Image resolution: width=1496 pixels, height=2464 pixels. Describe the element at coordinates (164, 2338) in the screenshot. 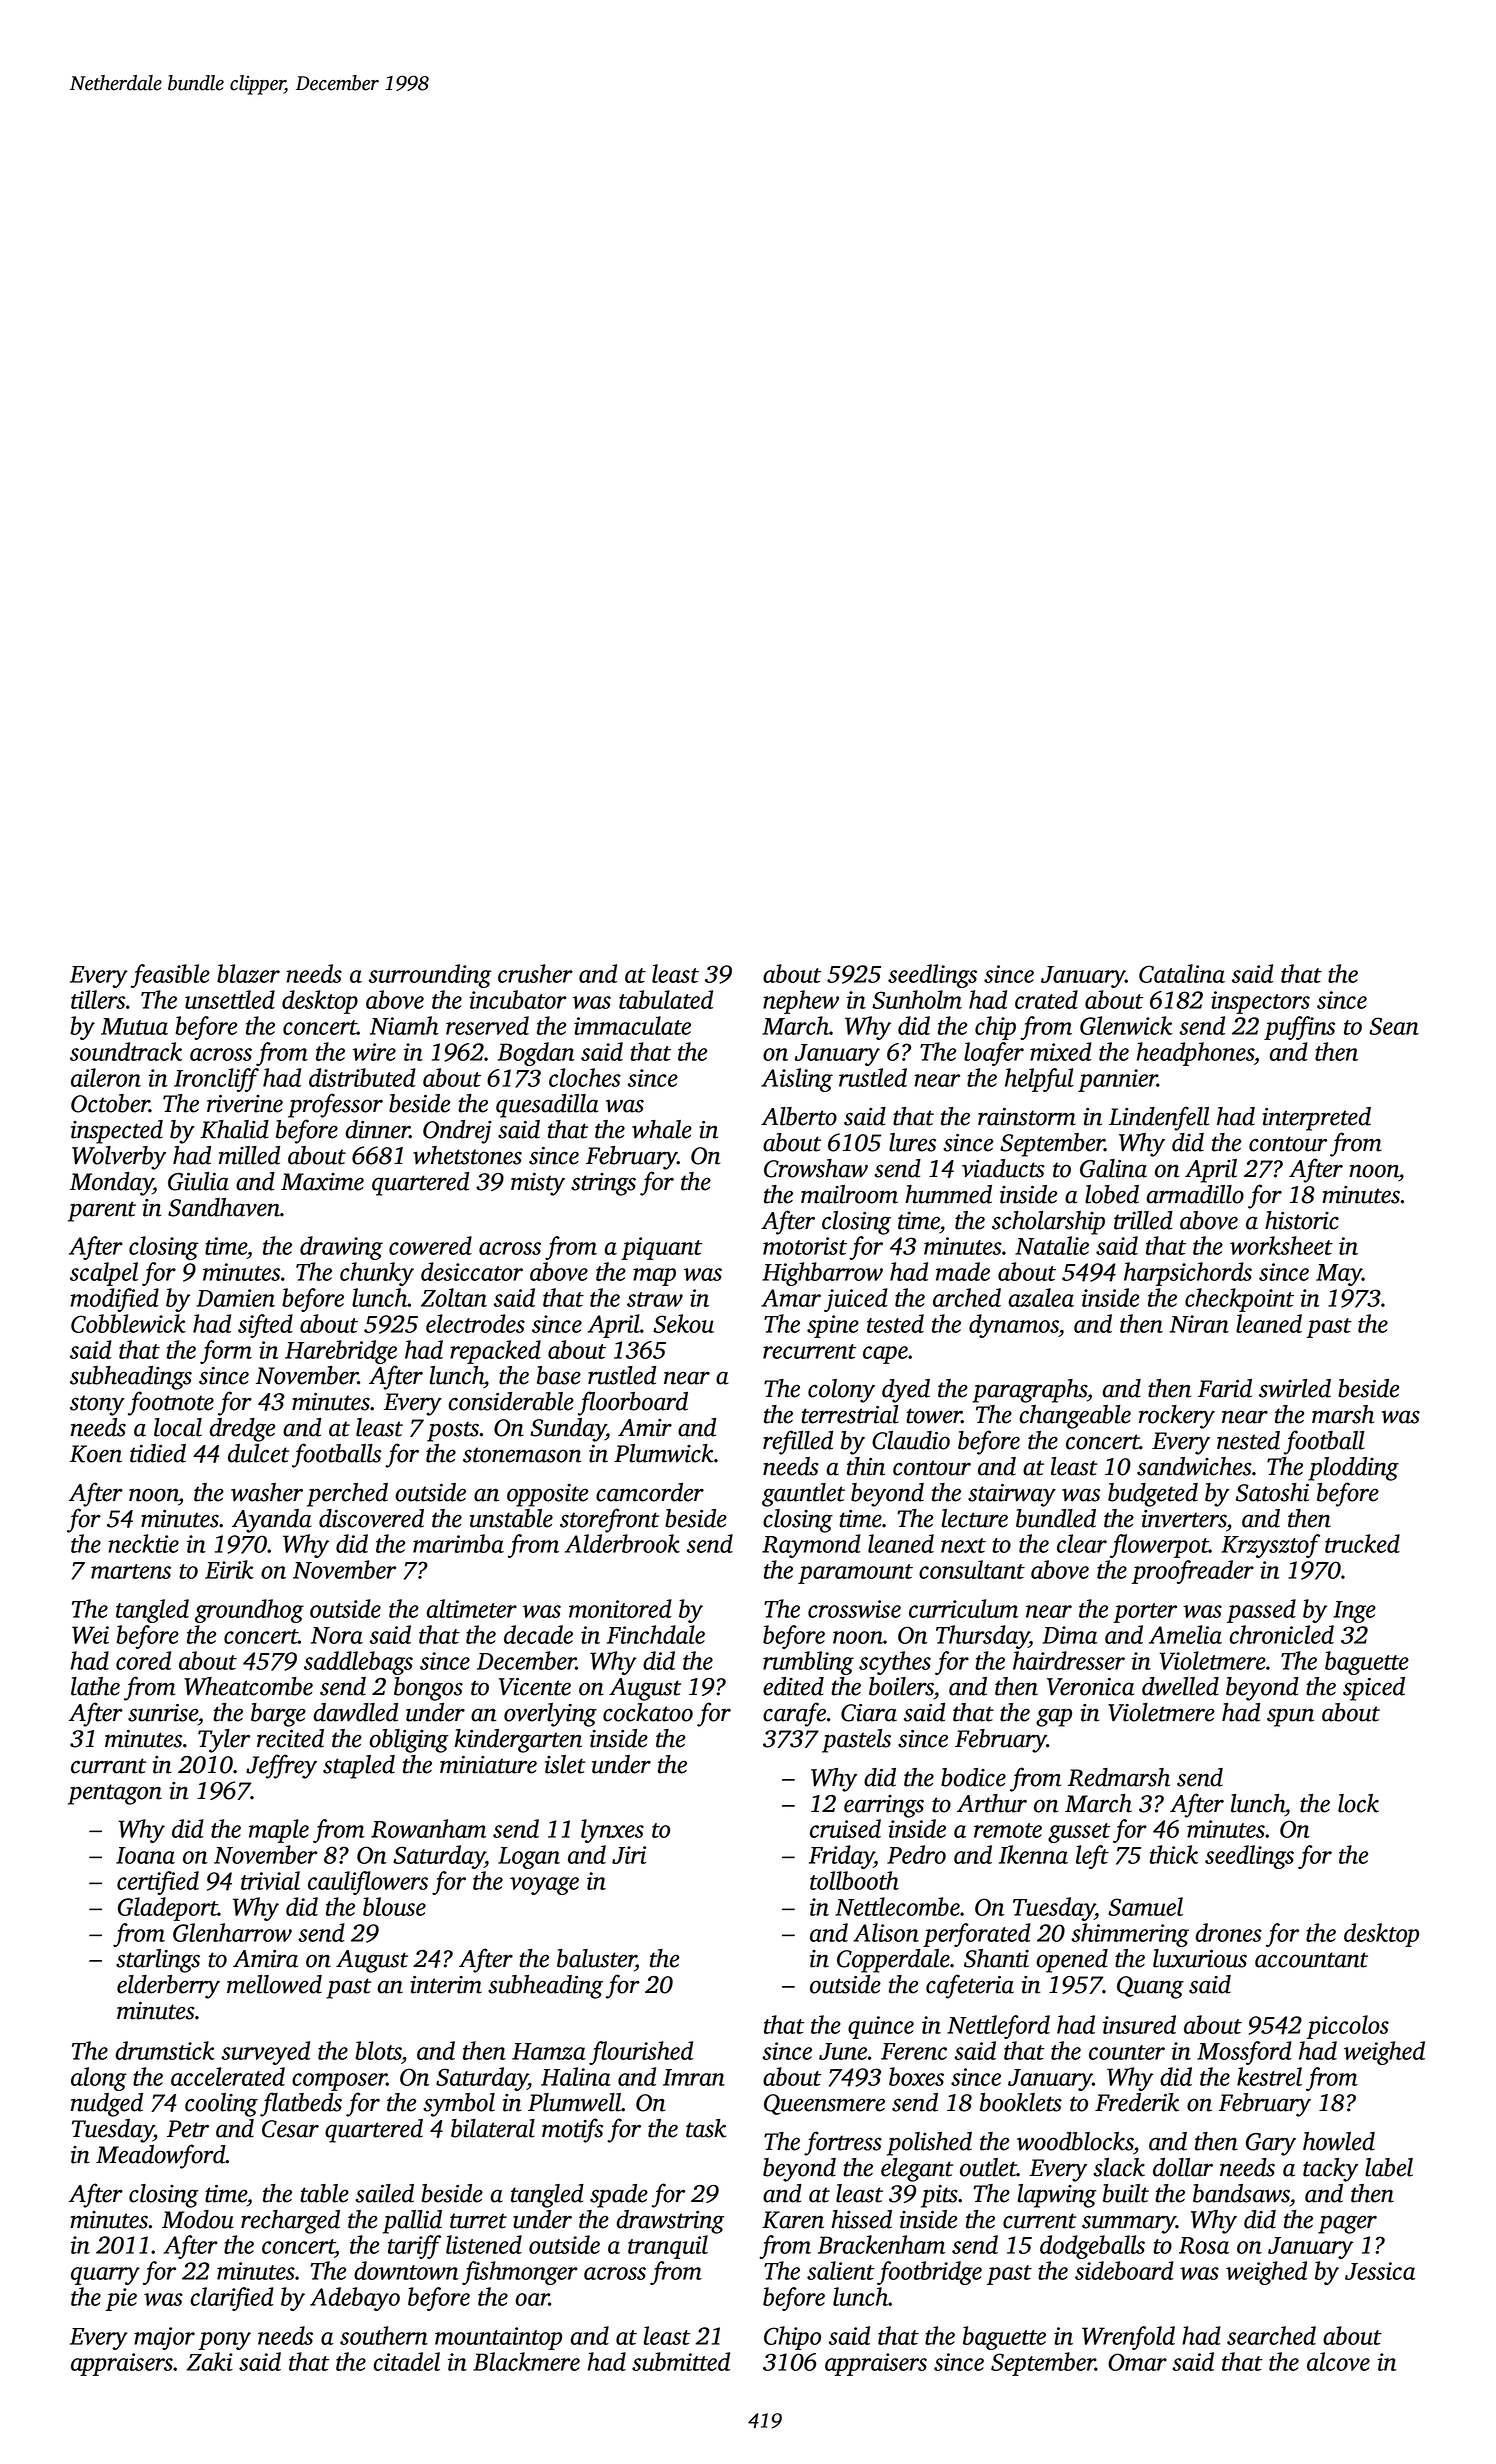

I see `major` at that location.
